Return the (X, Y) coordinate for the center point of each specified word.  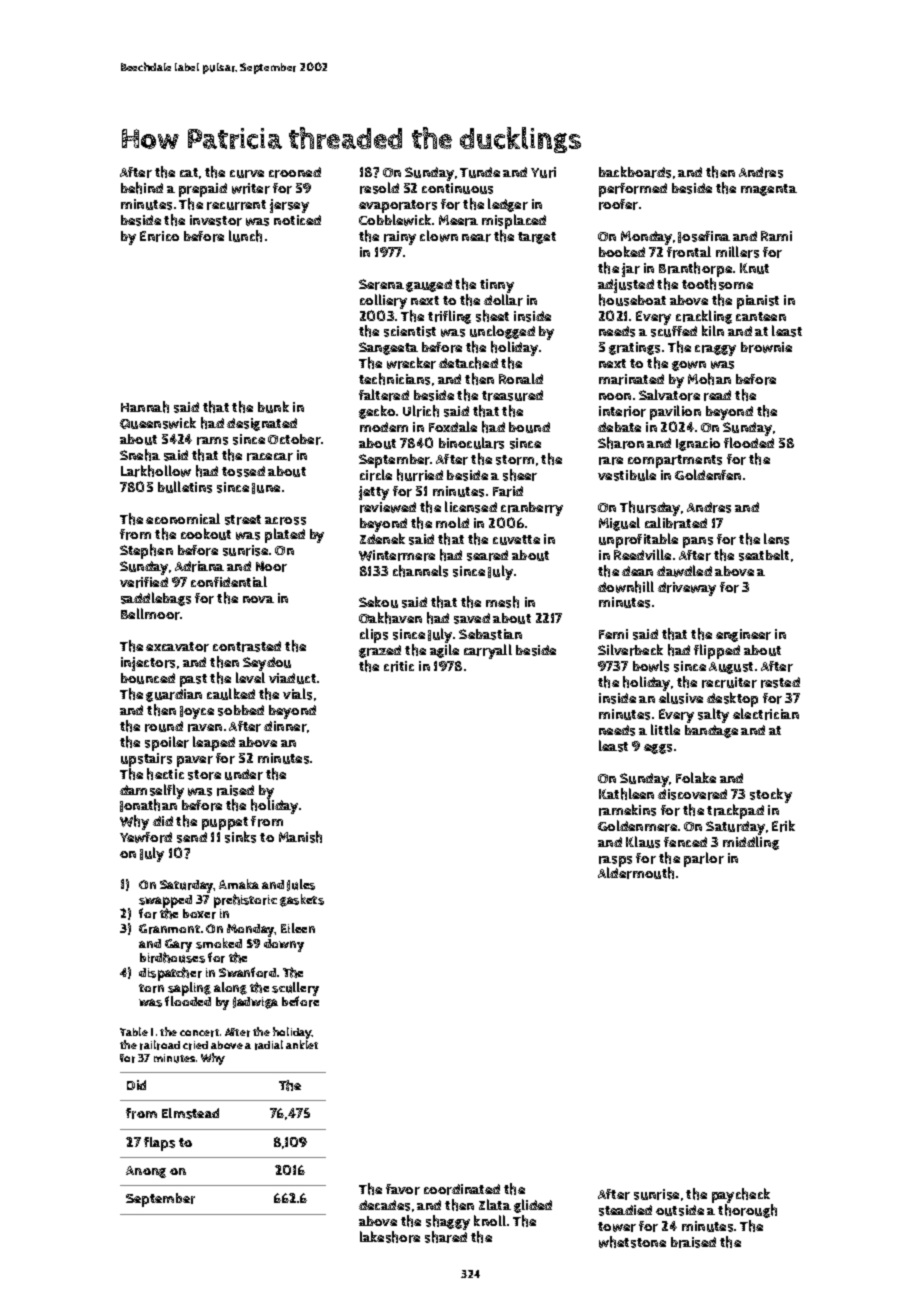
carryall (488, 651)
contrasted (247, 646)
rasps (615, 862)
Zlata (495, 1204)
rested (780, 682)
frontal (689, 252)
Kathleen (626, 794)
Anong (146, 1172)
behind (142, 188)
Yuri (543, 172)
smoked (219, 943)
